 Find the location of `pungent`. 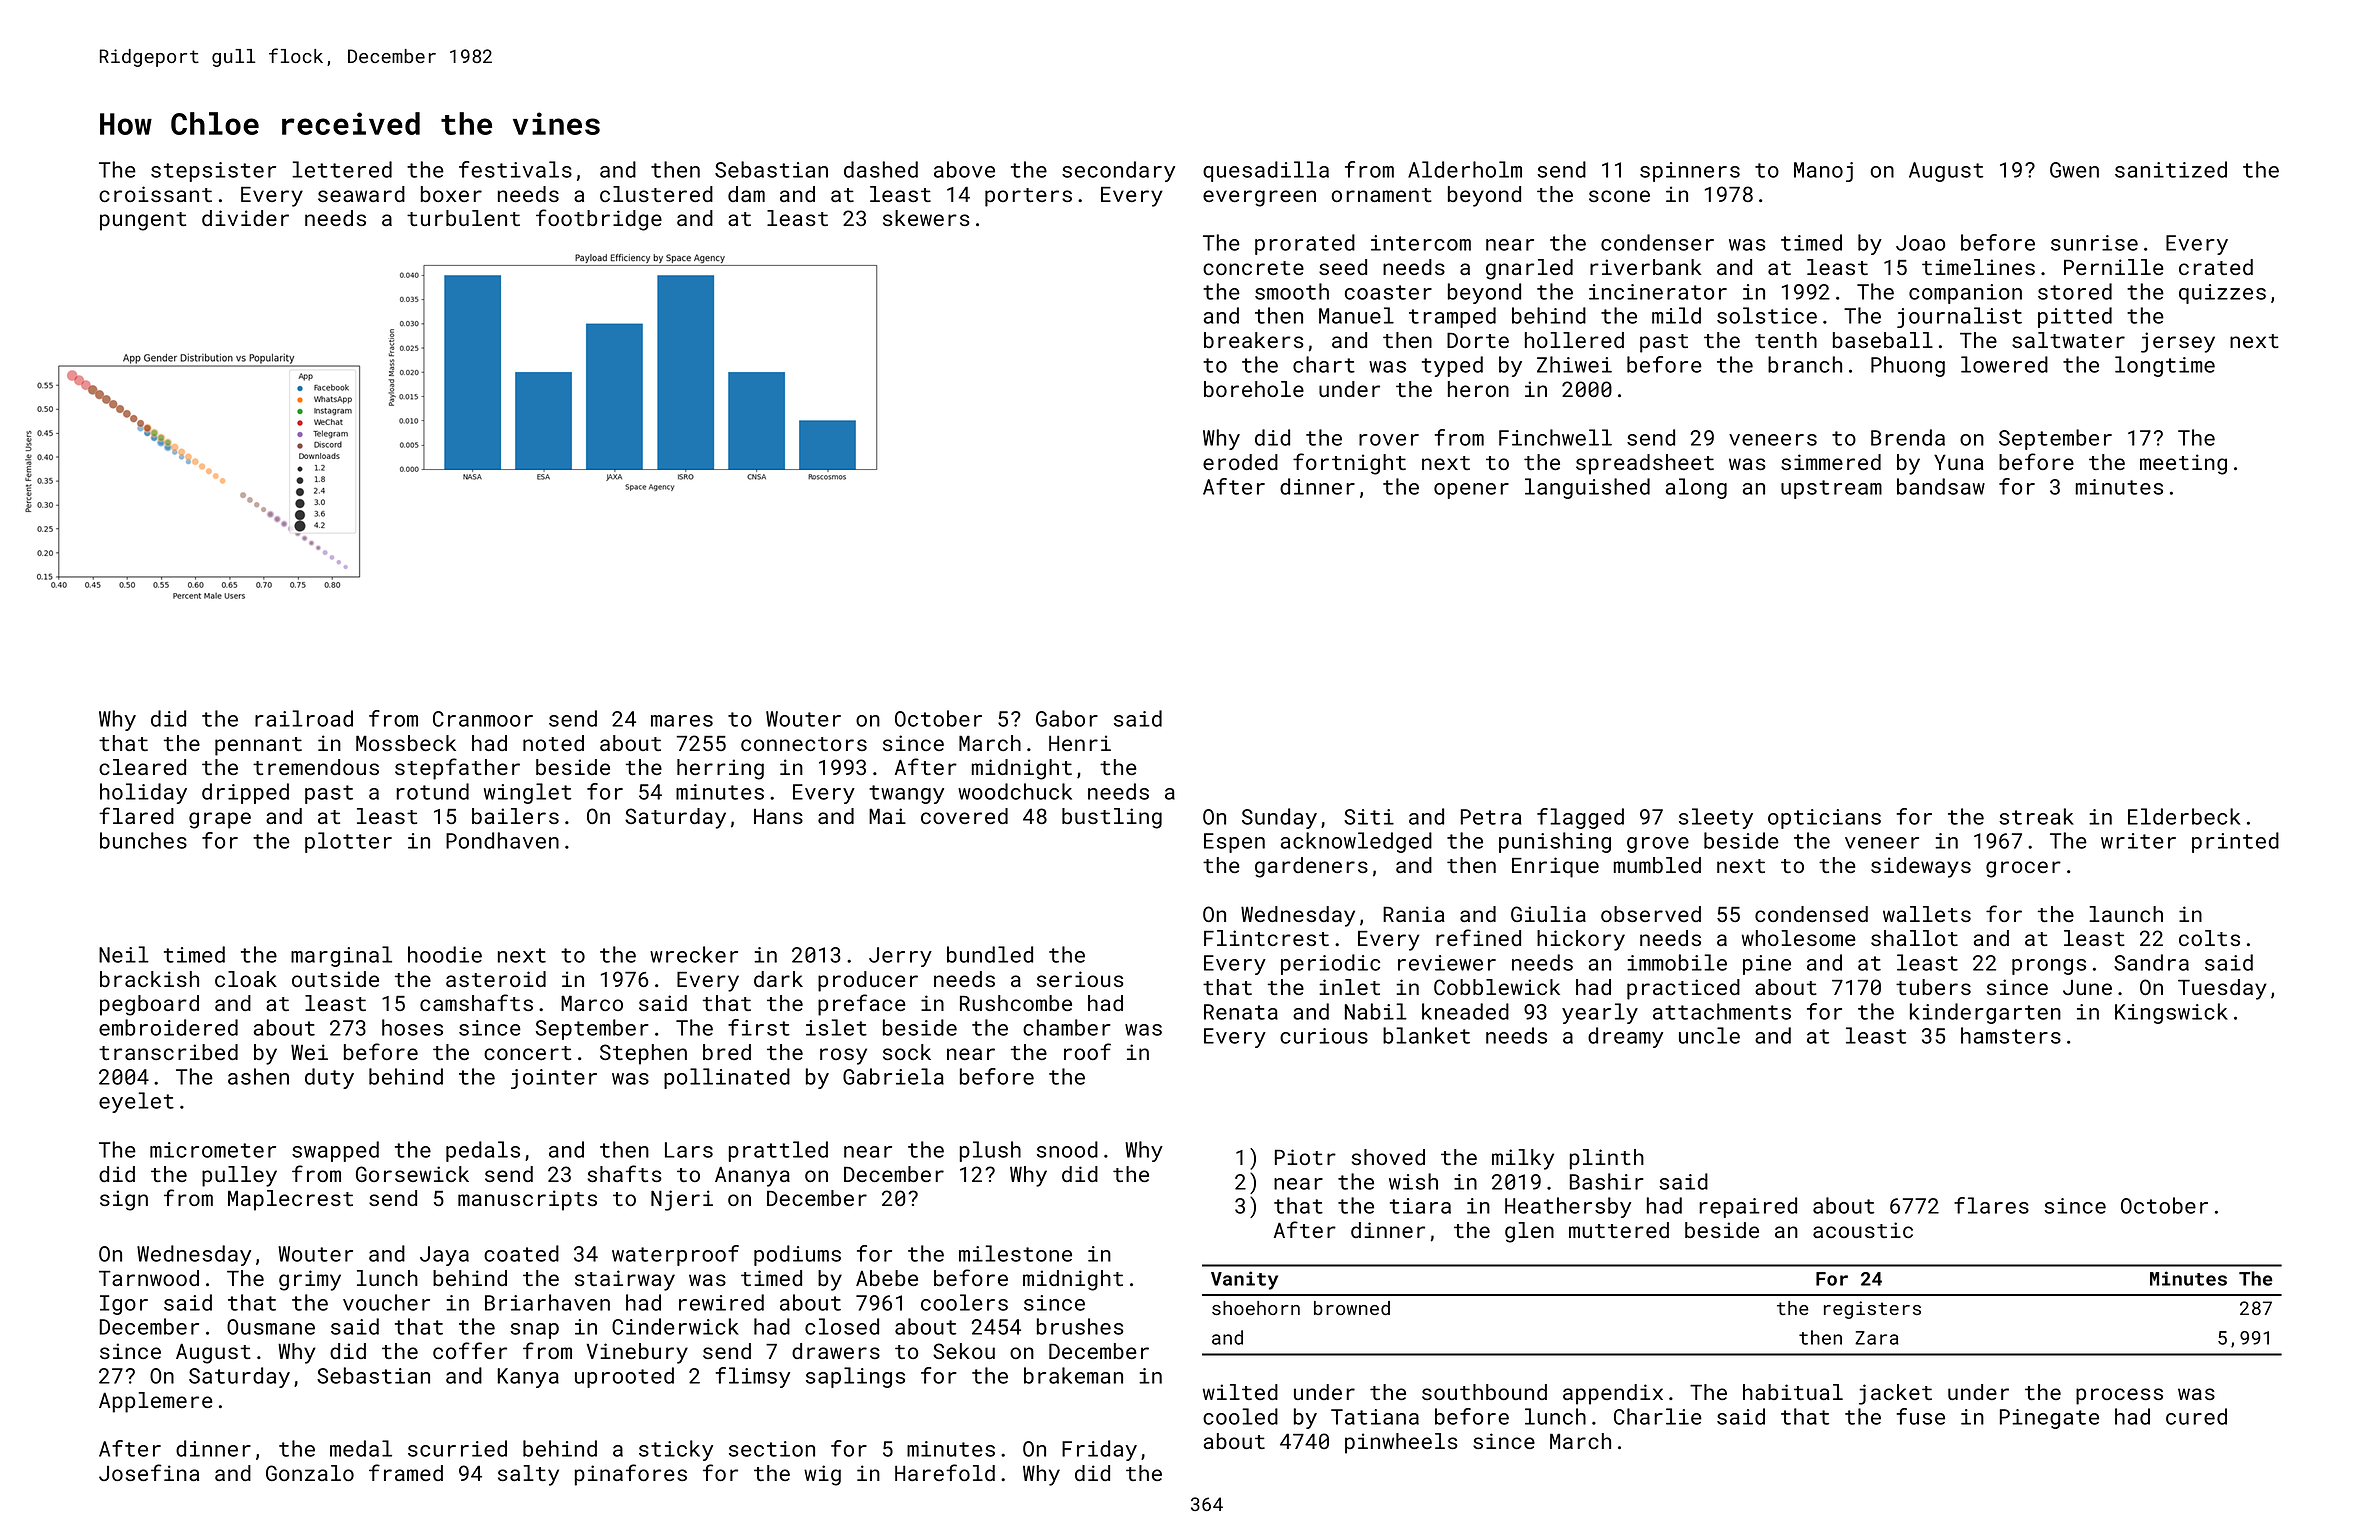

pungent is located at coordinates (143, 221).
